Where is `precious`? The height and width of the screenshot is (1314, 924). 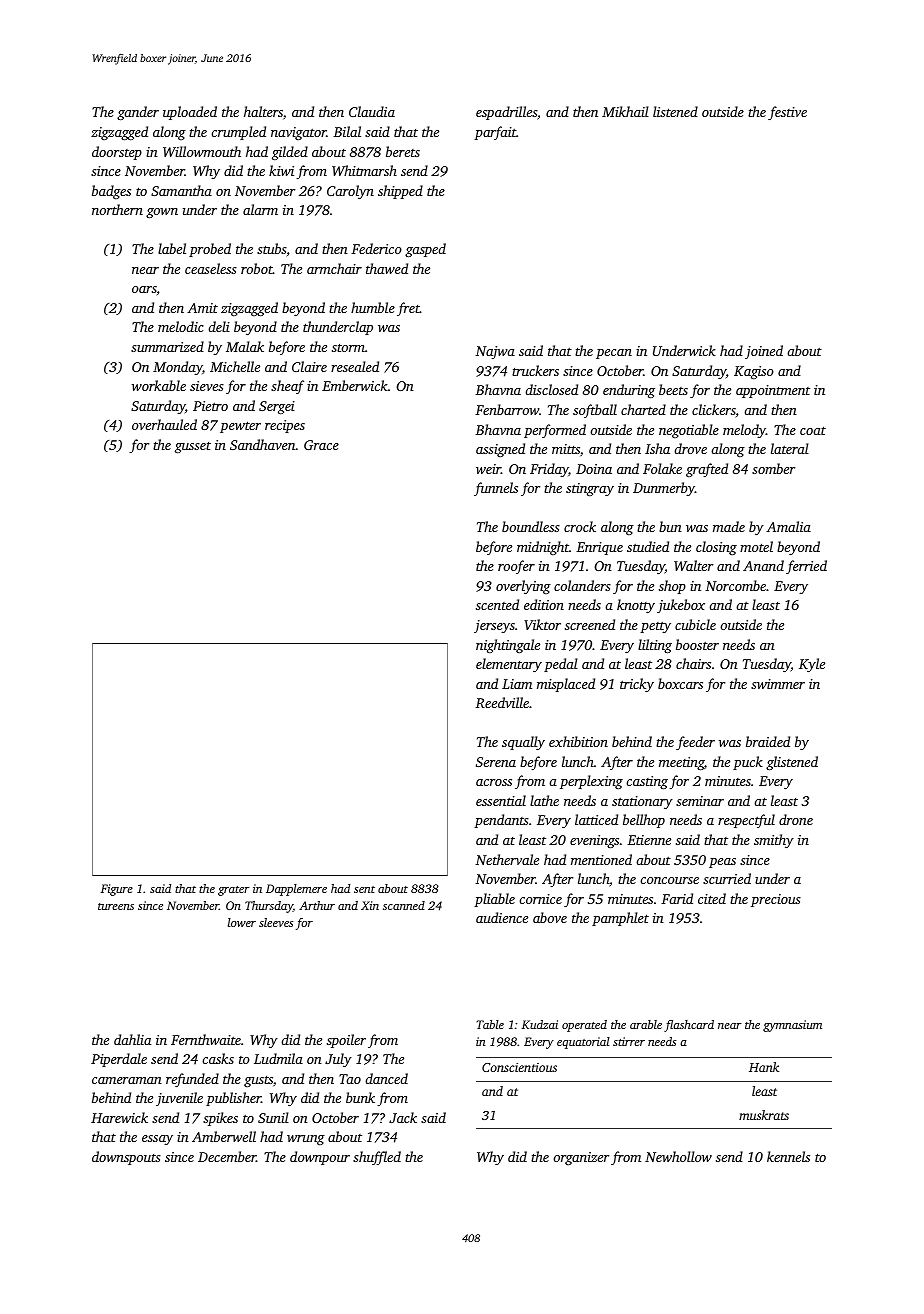 precious is located at coordinates (776, 900).
